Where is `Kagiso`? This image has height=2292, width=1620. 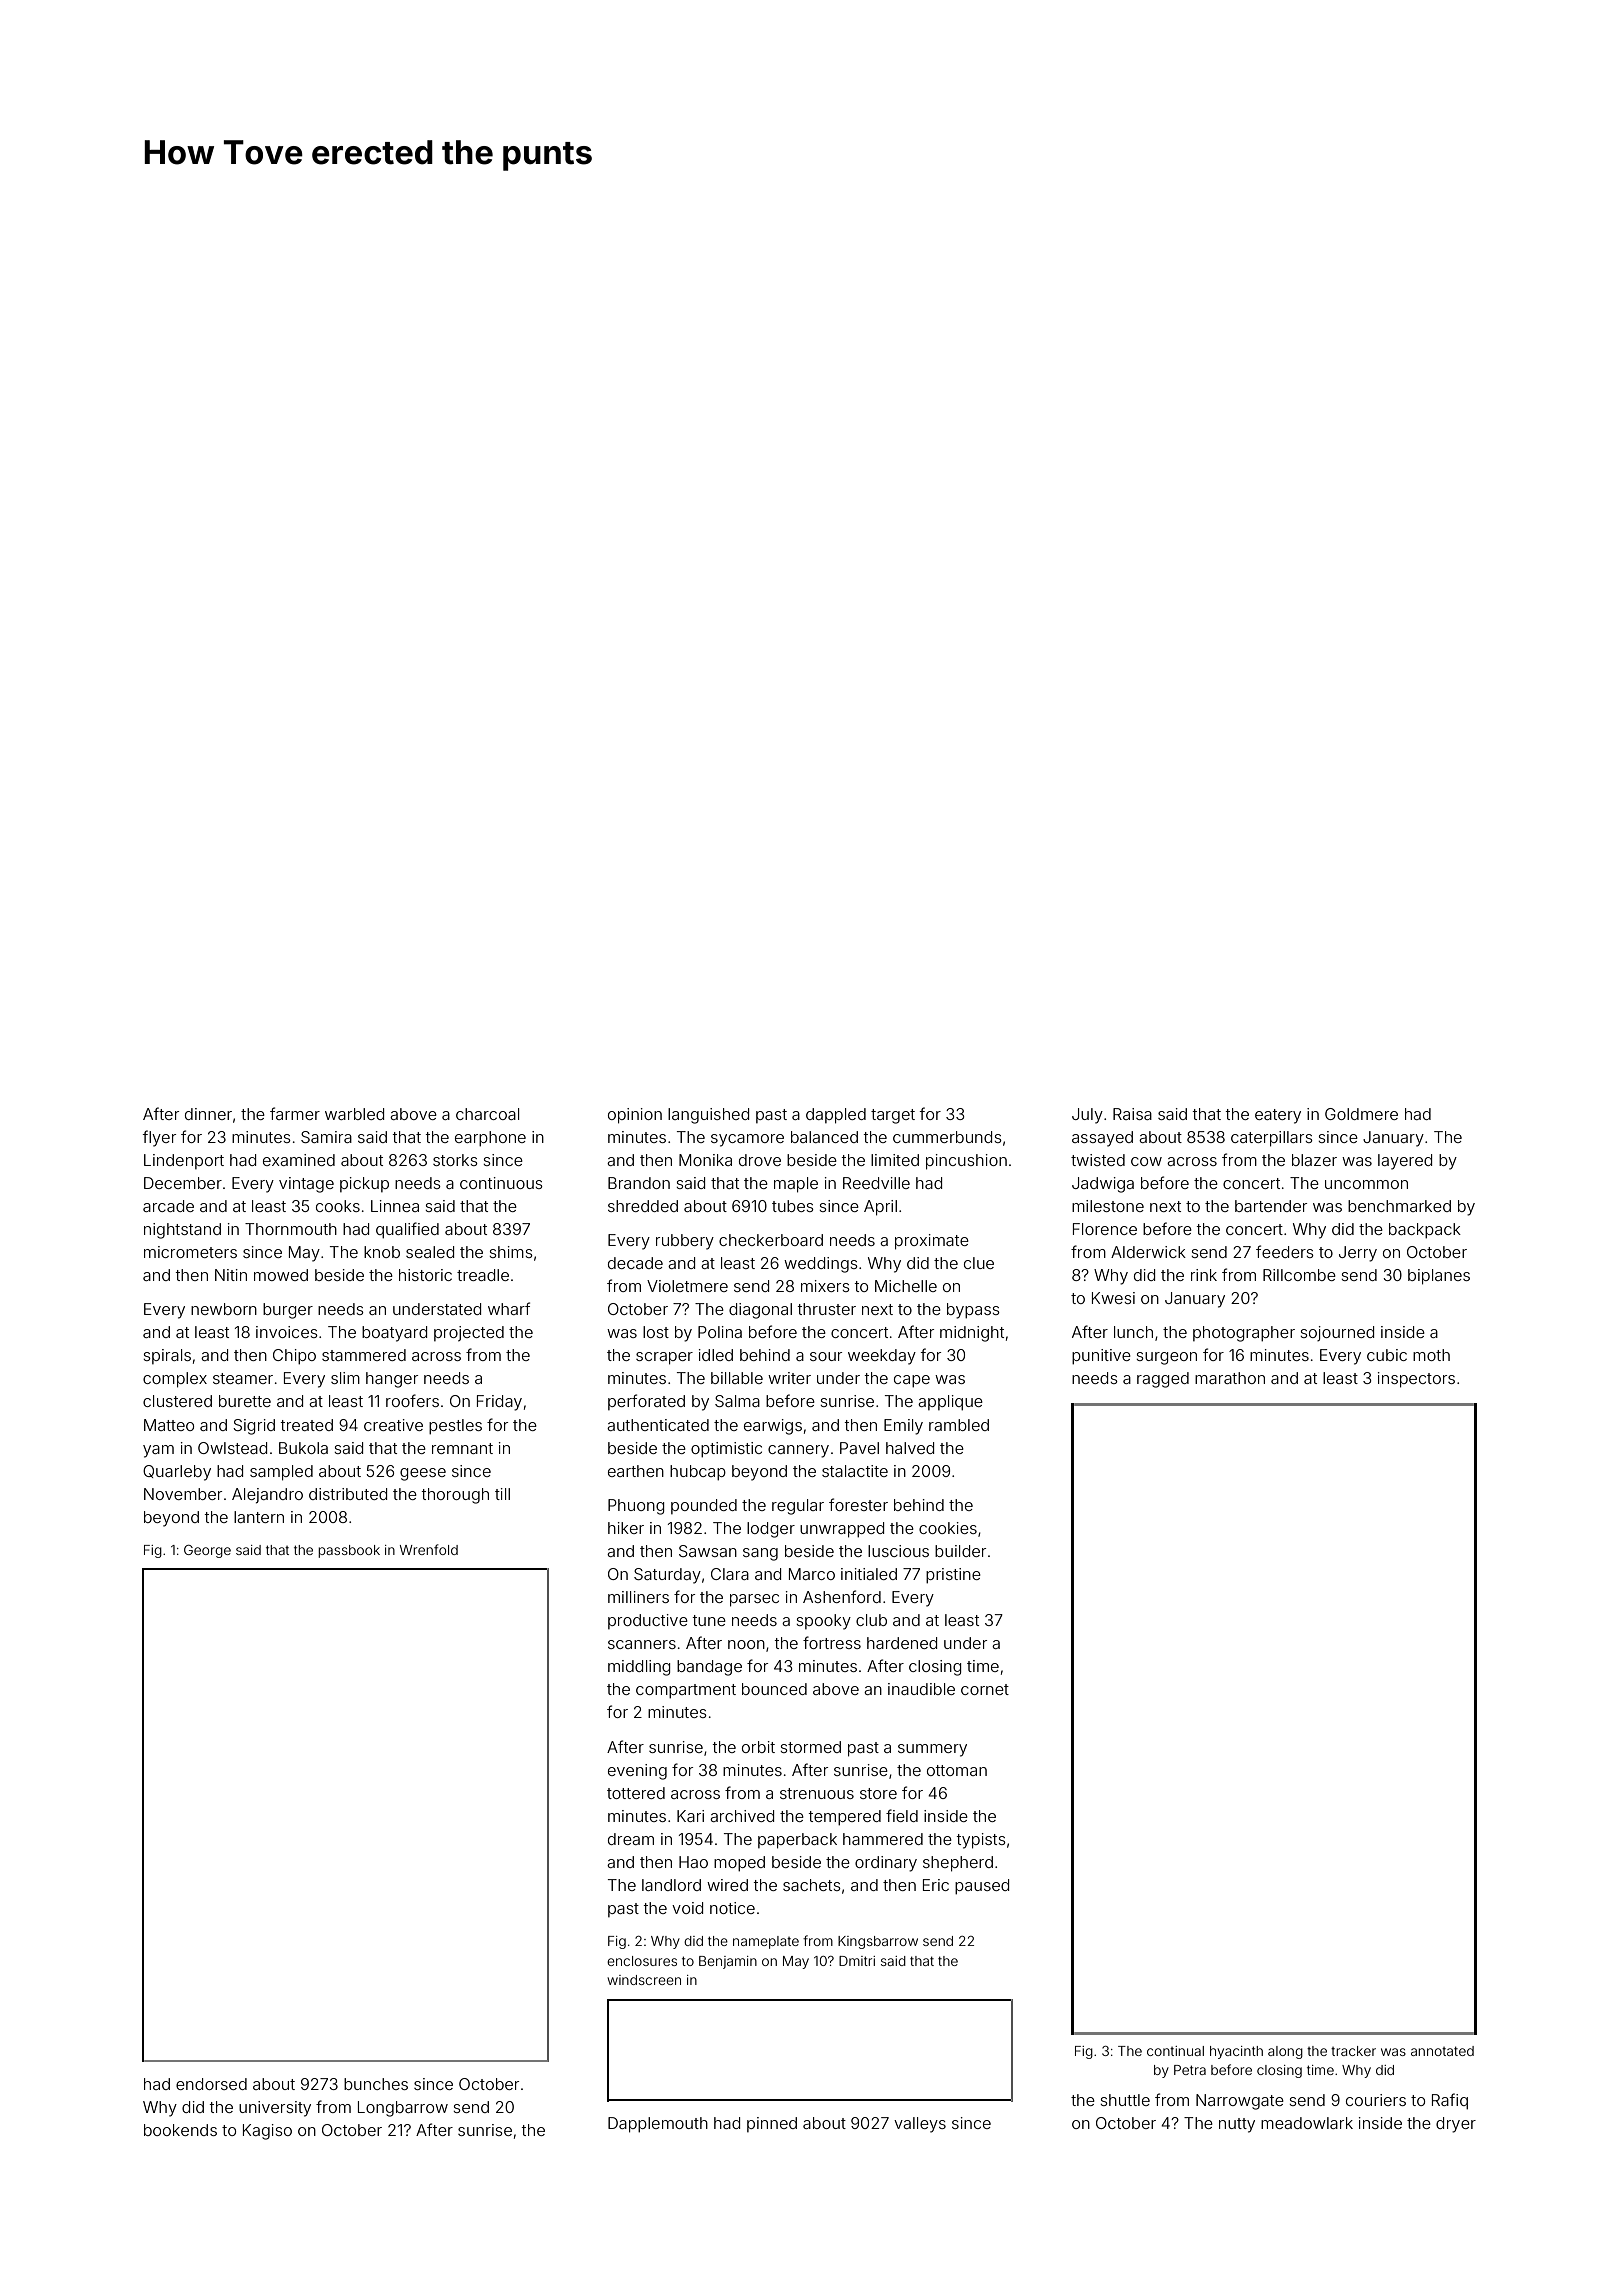 Kagiso is located at coordinates (267, 2132).
